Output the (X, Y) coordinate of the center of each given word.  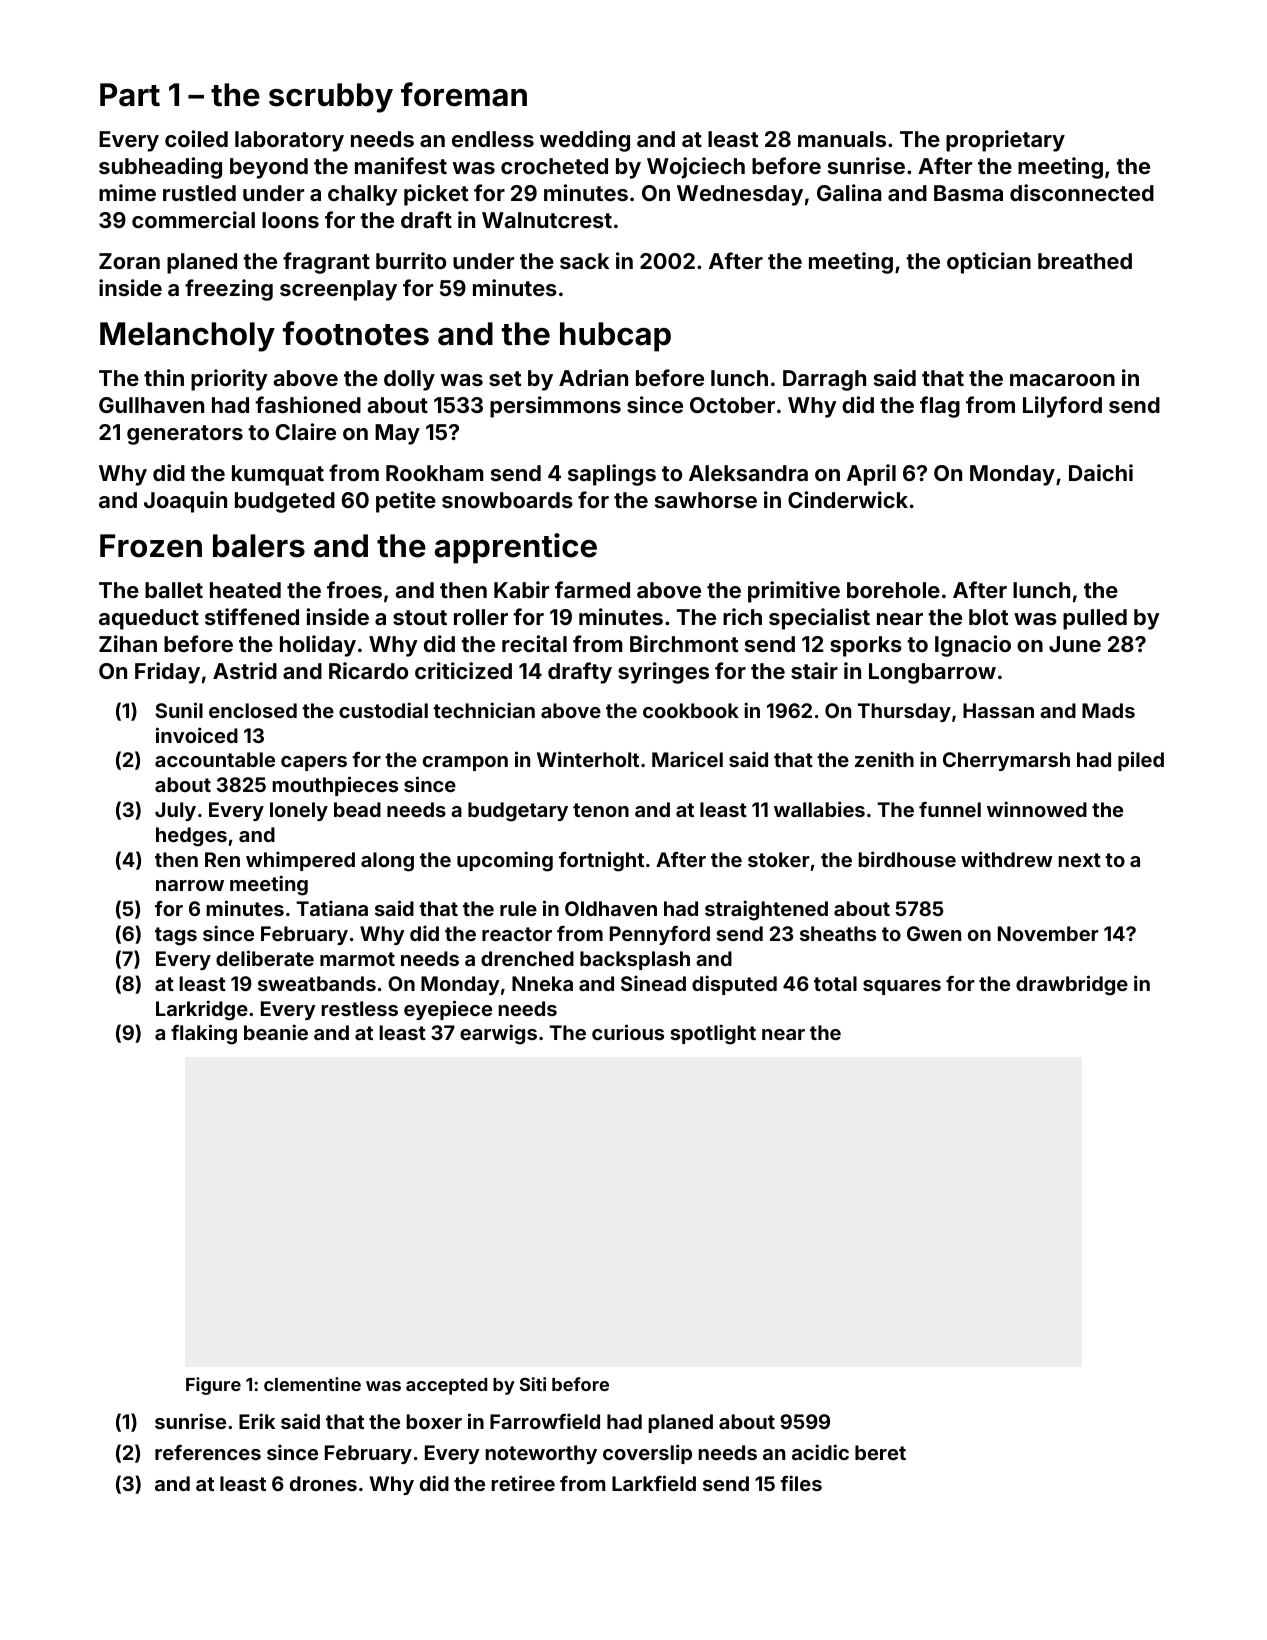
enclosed (253, 710)
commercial (193, 219)
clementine (312, 1384)
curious (628, 1032)
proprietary (1005, 141)
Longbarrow (932, 673)
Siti (533, 1384)
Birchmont (684, 643)
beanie (276, 1032)
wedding (585, 141)
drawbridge (1072, 985)
